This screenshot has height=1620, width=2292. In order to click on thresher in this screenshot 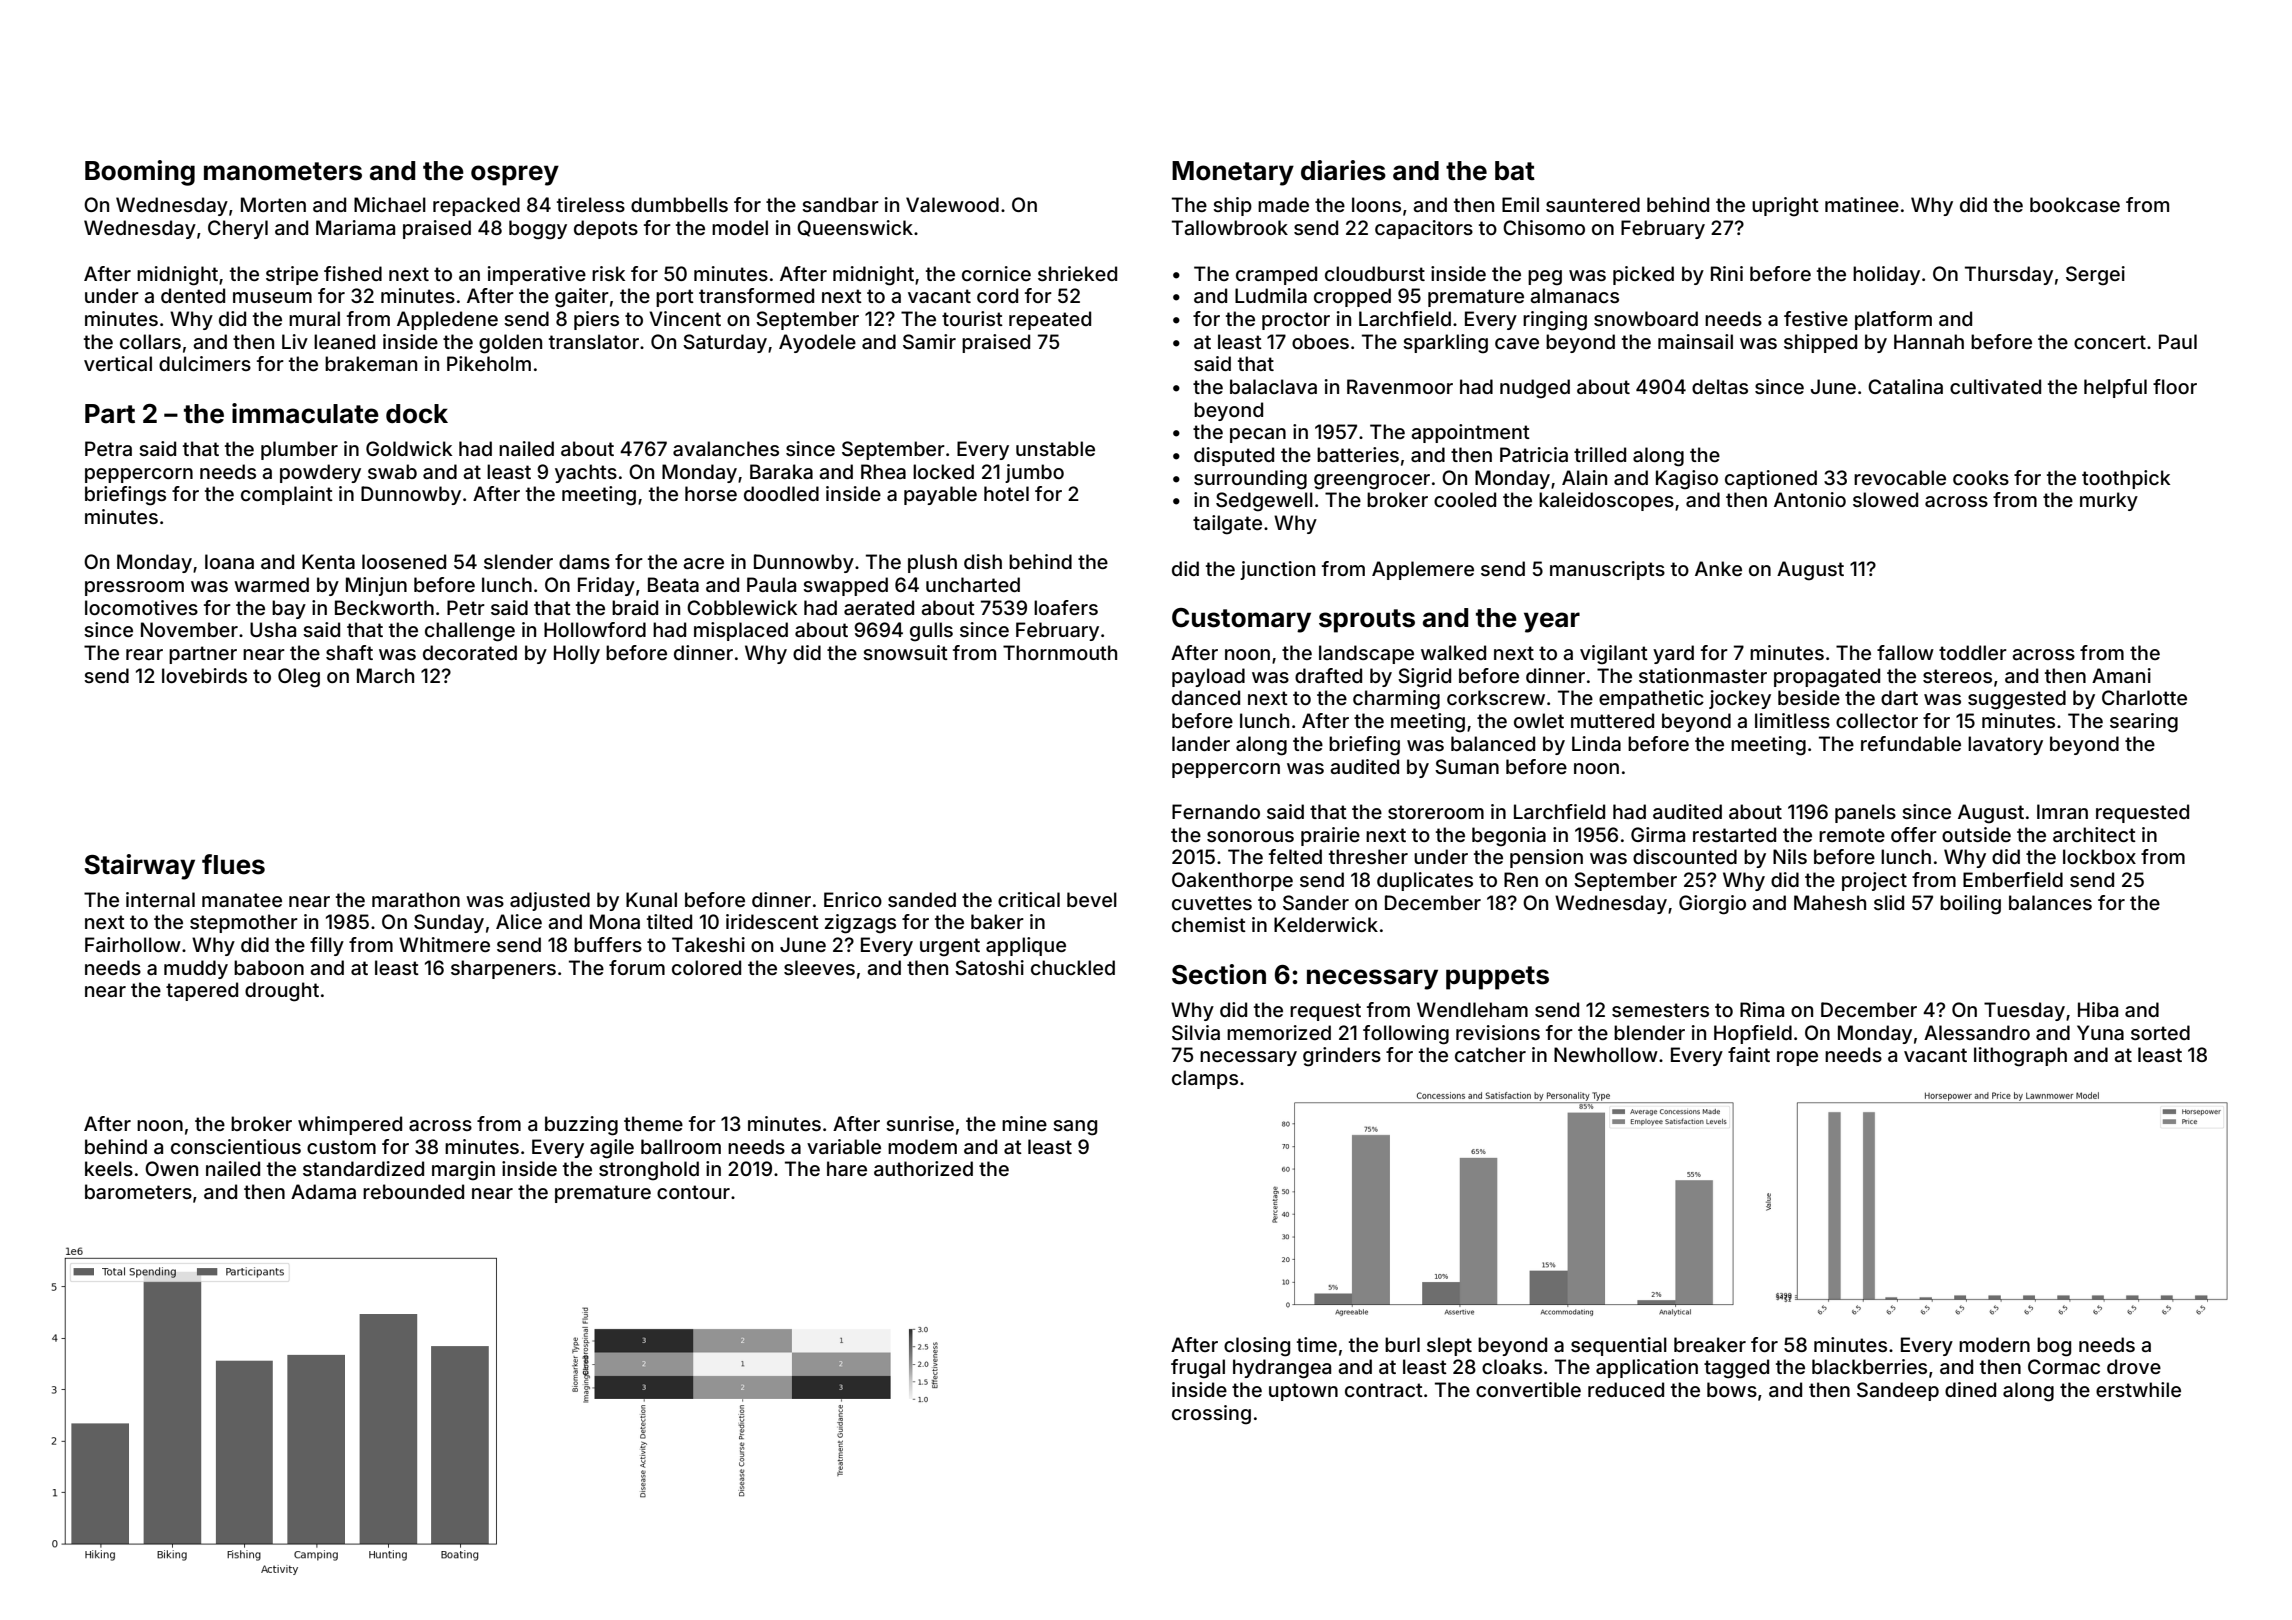, I will do `click(1368, 856)`.
